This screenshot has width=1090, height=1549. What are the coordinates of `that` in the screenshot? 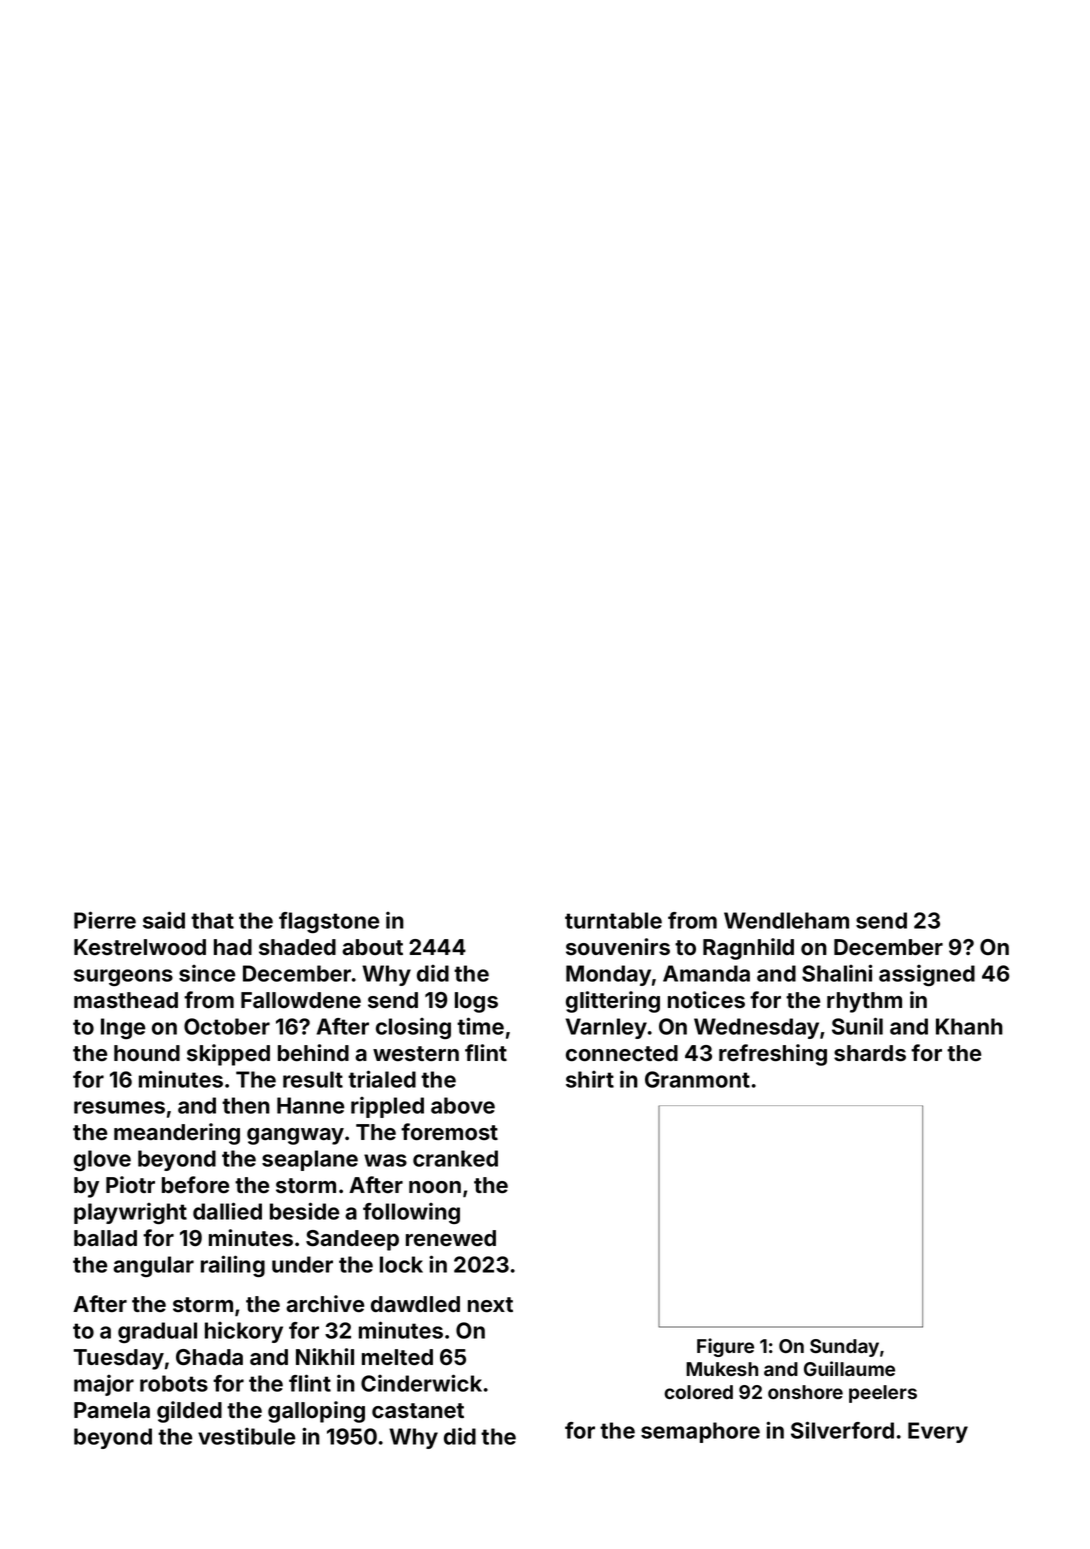 It's located at (212, 920).
